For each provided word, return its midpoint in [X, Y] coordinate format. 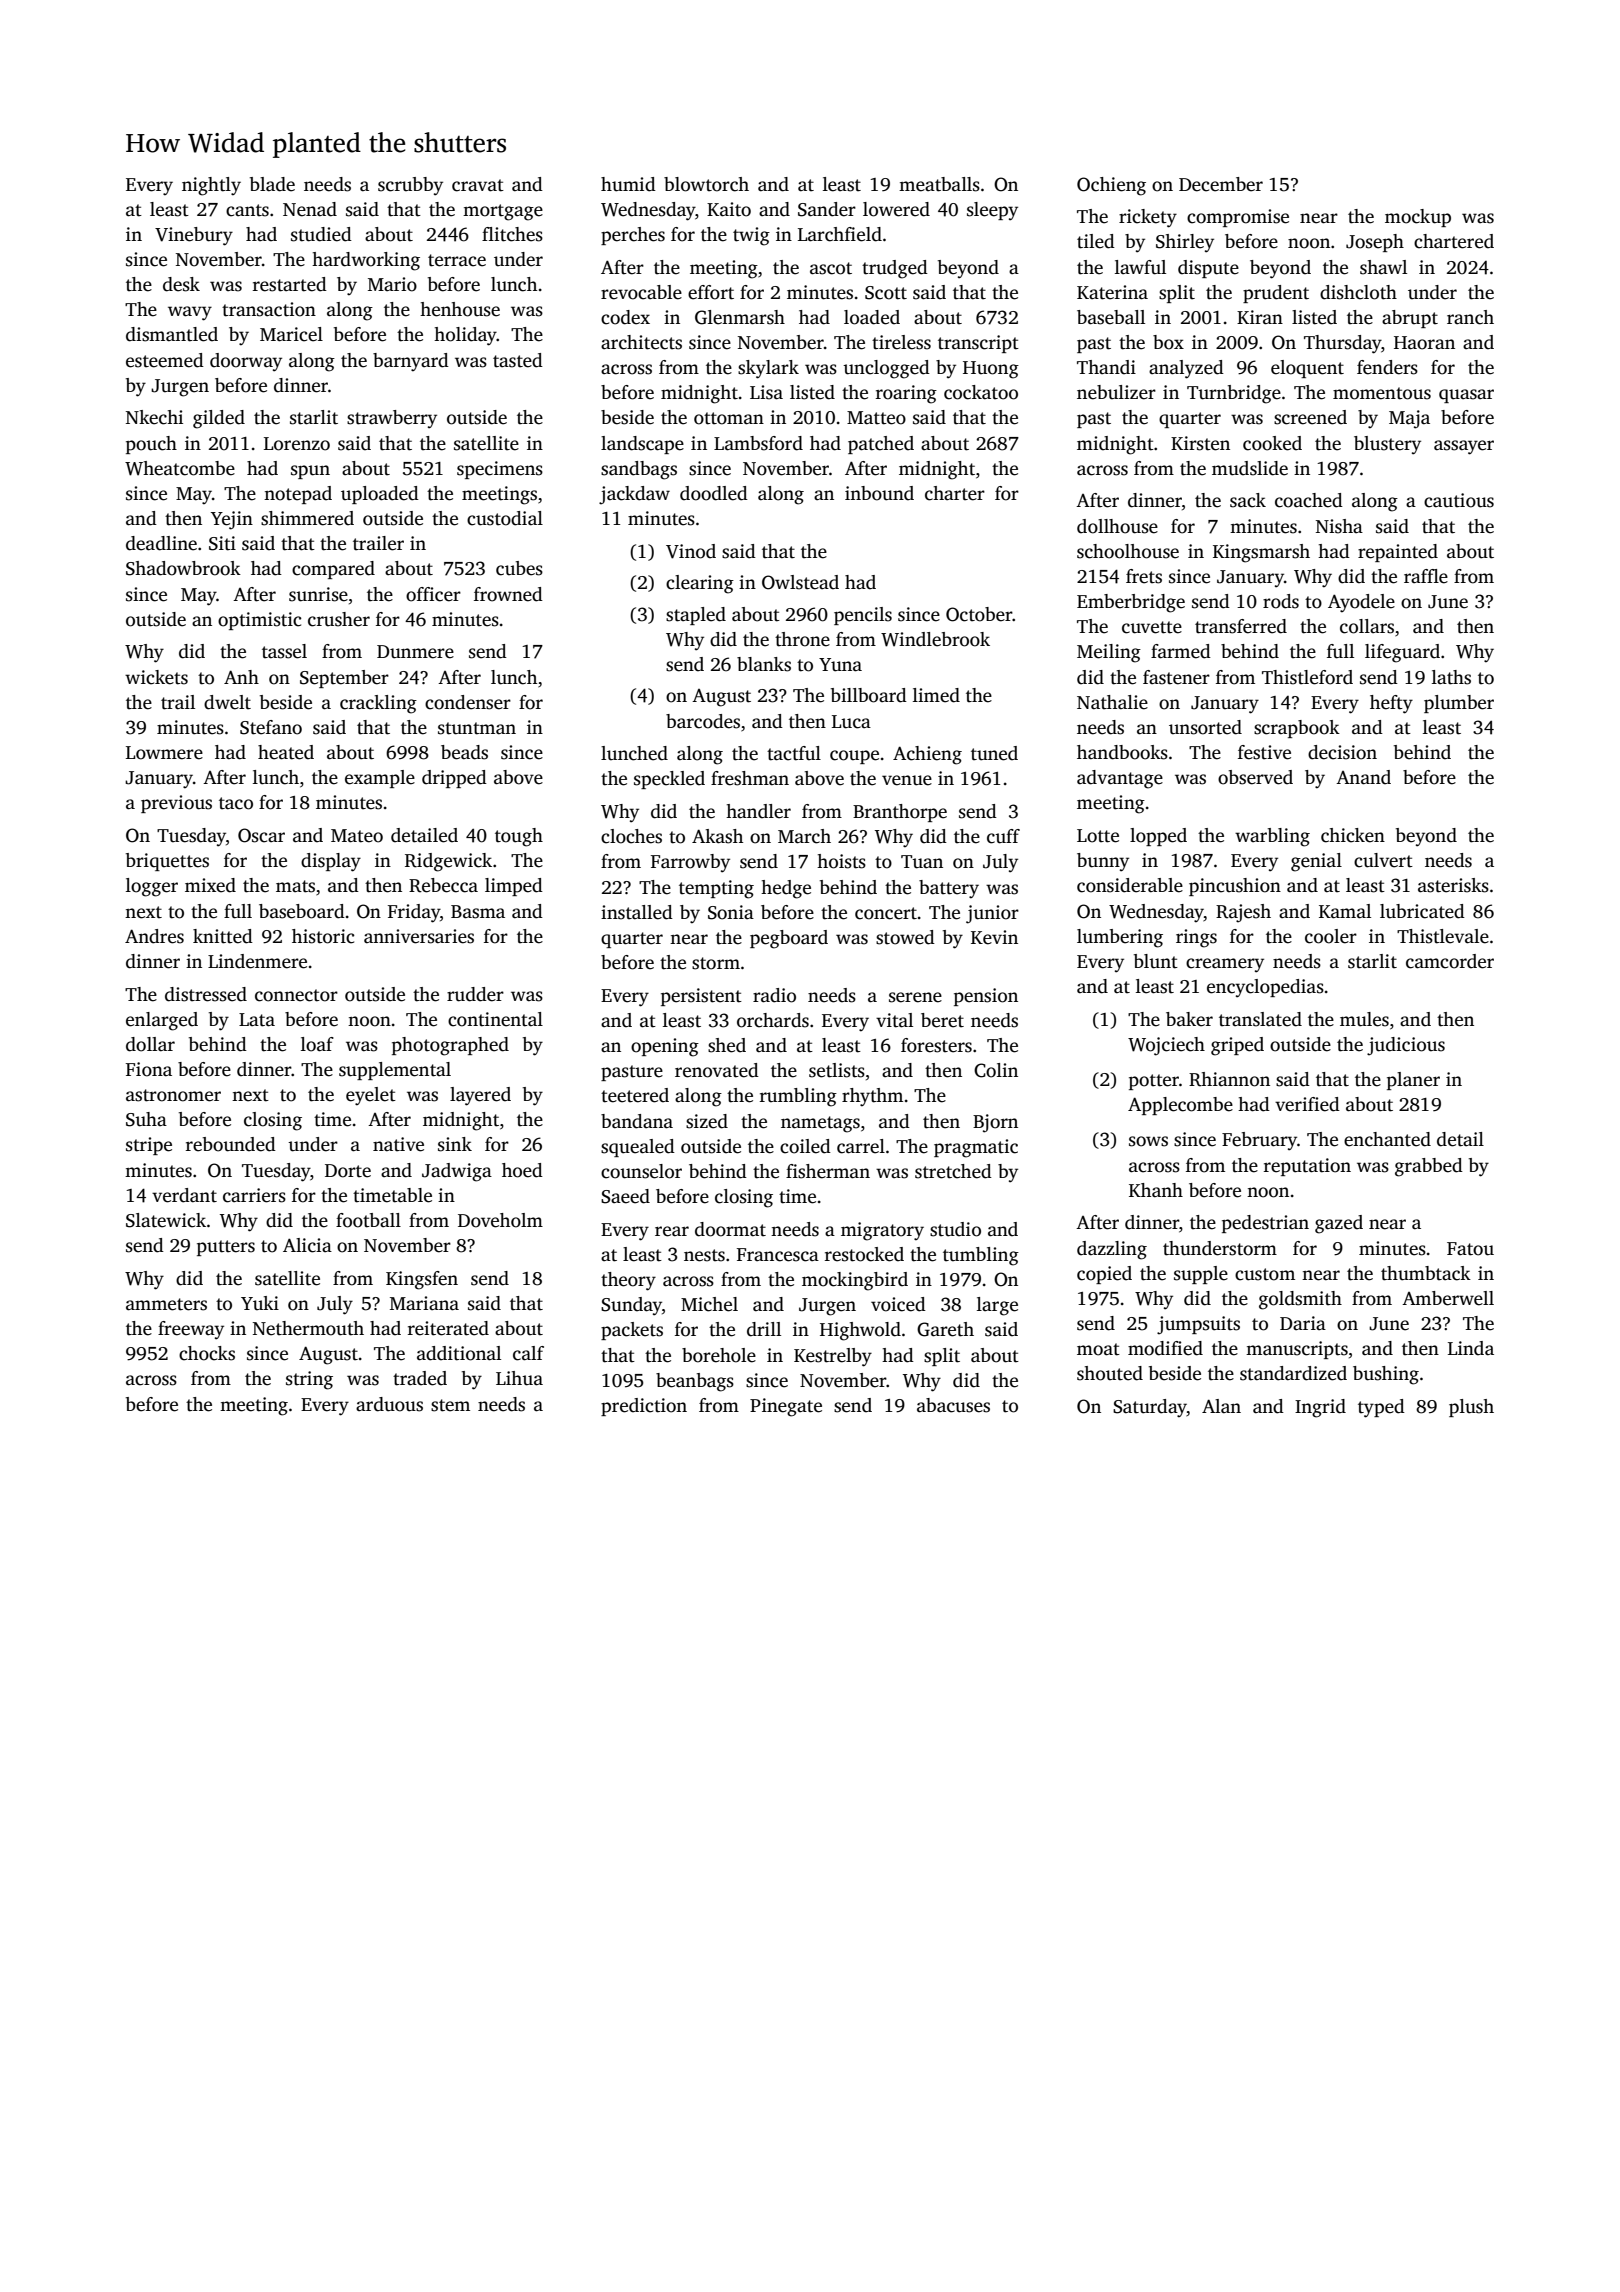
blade [272, 184]
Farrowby [690, 863]
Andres [154, 936]
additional [459, 1353]
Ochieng [1111, 186]
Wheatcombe [180, 468]
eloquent [1307, 369]
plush [1471, 1408]
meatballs [939, 184]
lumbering [1120, 938]
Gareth [945, 1329]
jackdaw [634, 495]
